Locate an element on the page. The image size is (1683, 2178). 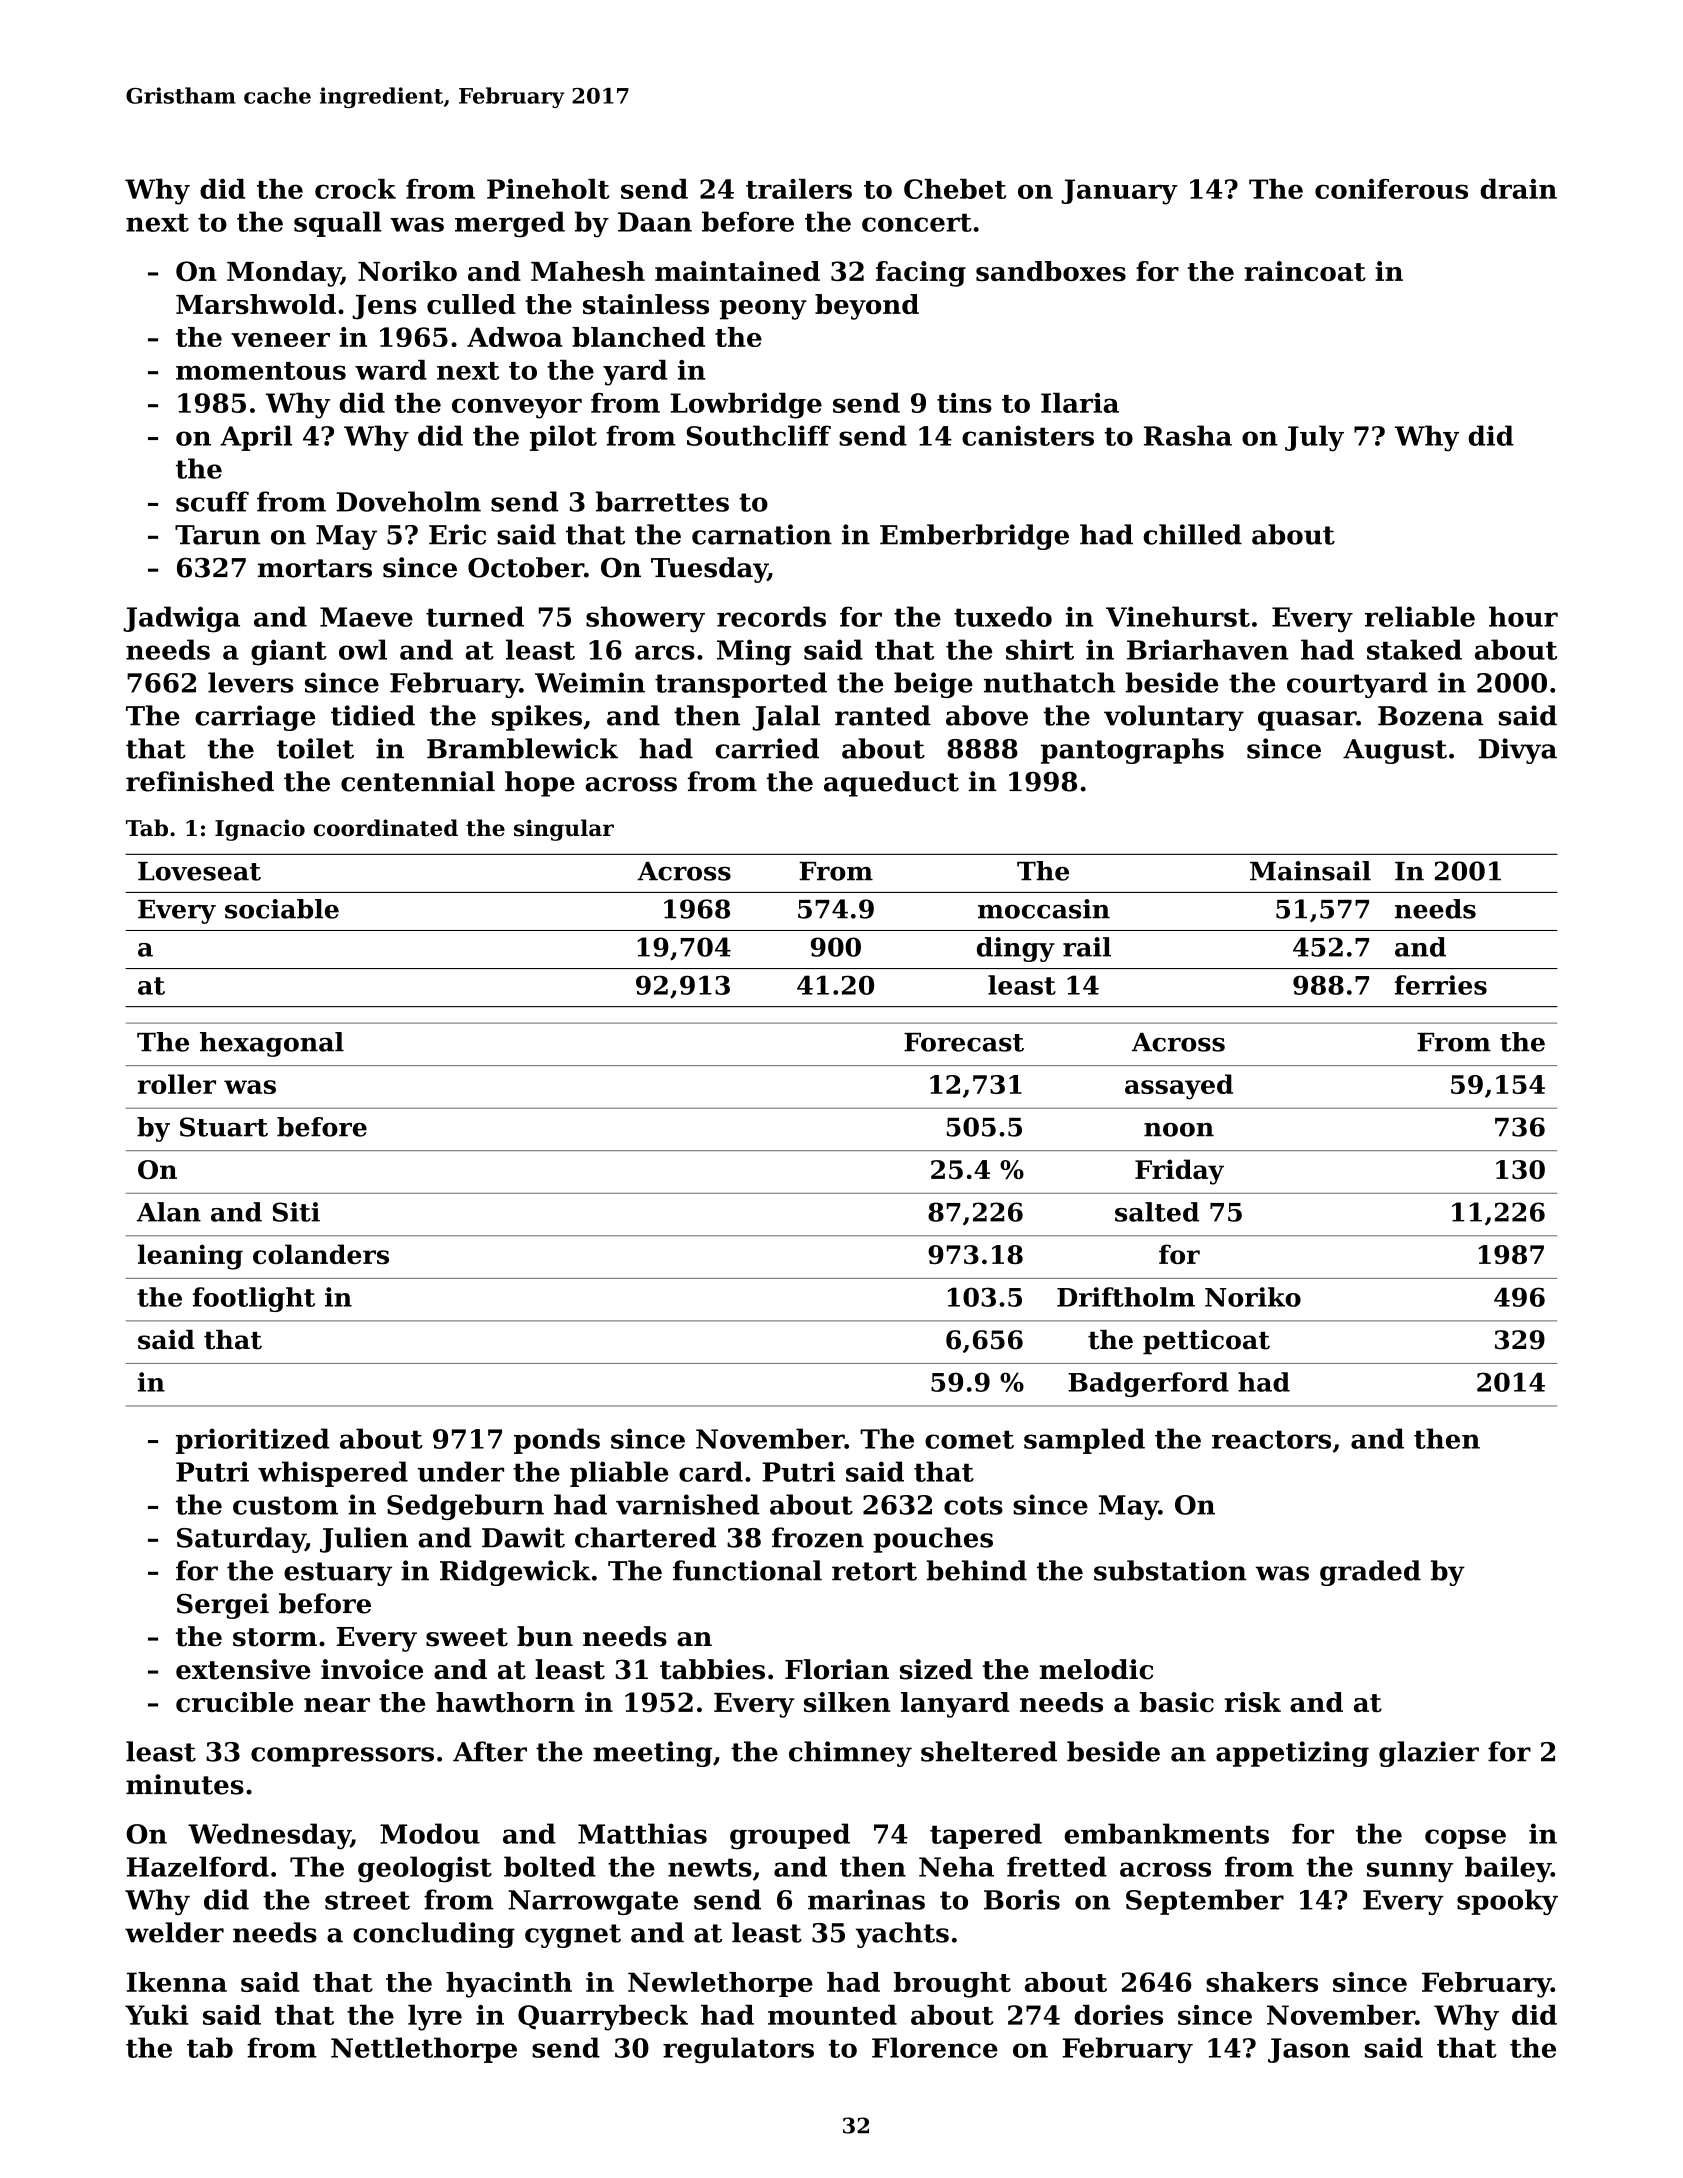
crock is located at coordinates (355, 189).
